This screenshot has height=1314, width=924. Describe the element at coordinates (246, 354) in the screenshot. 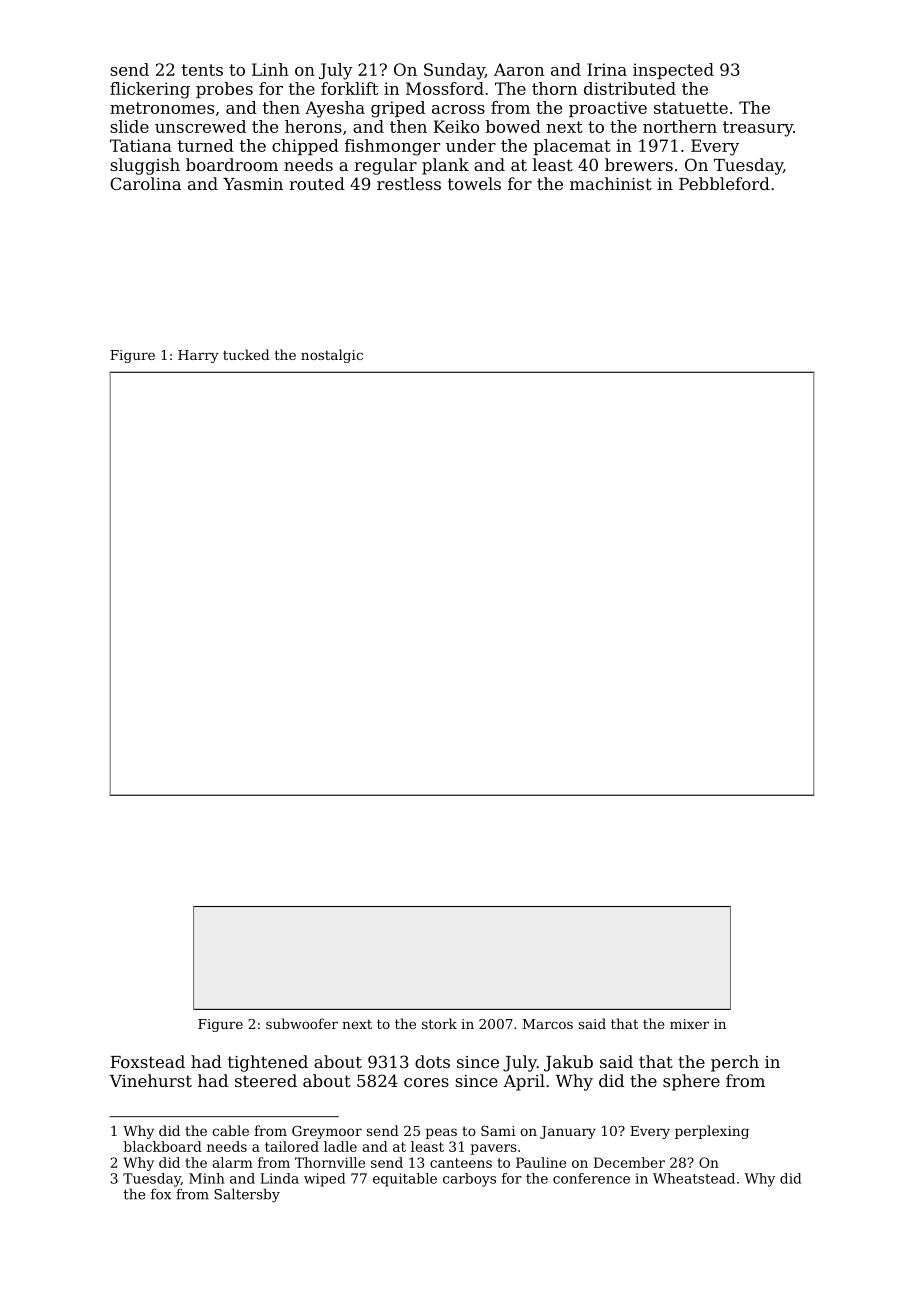

I see `tucked` at that location.
